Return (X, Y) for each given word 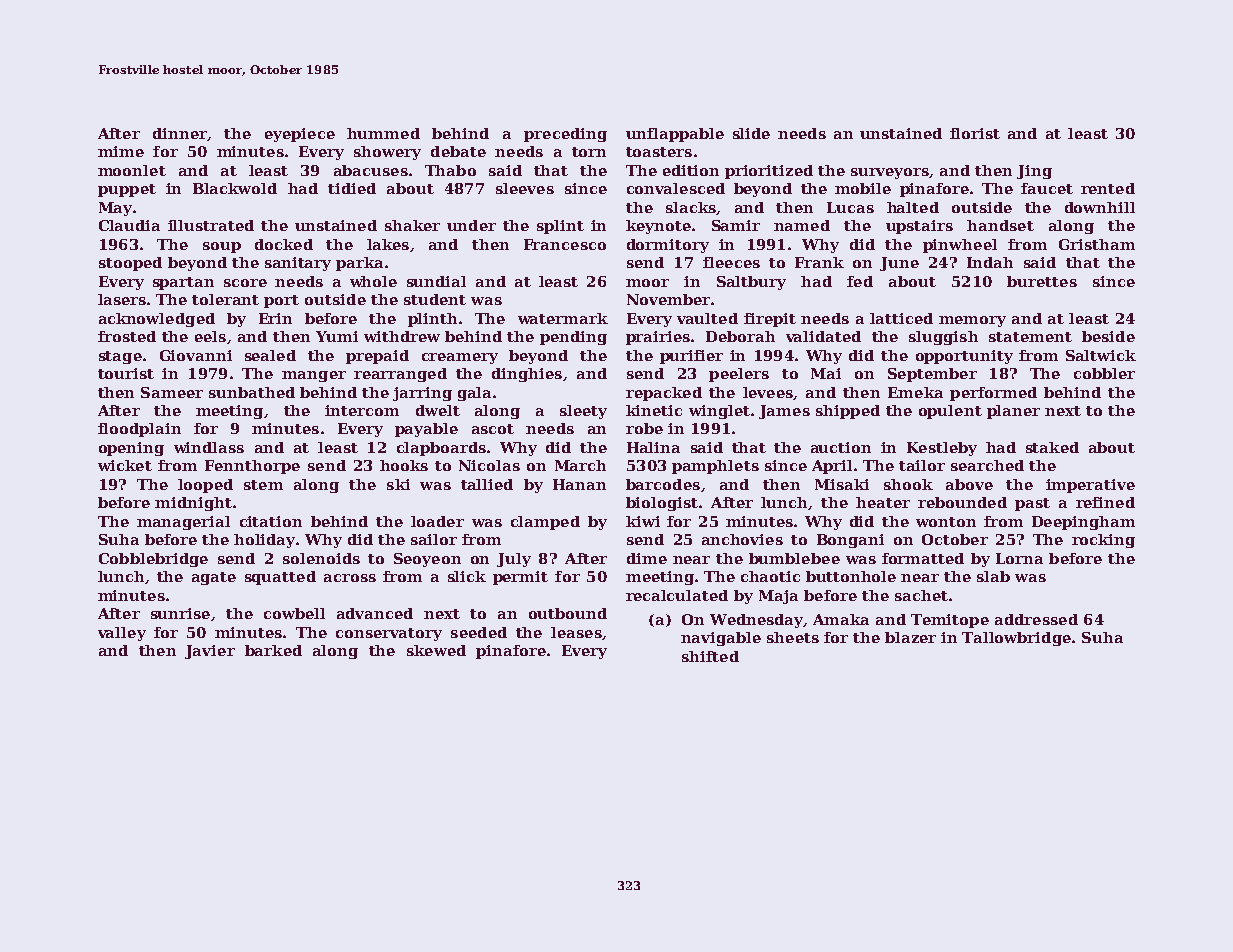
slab (993, 576)
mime (121, 151)
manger (314, 376)
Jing (1034, 172)
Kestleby (942, 449)
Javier (210, 652)
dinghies (527, 375)
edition (691, 170)
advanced (375, 613)
